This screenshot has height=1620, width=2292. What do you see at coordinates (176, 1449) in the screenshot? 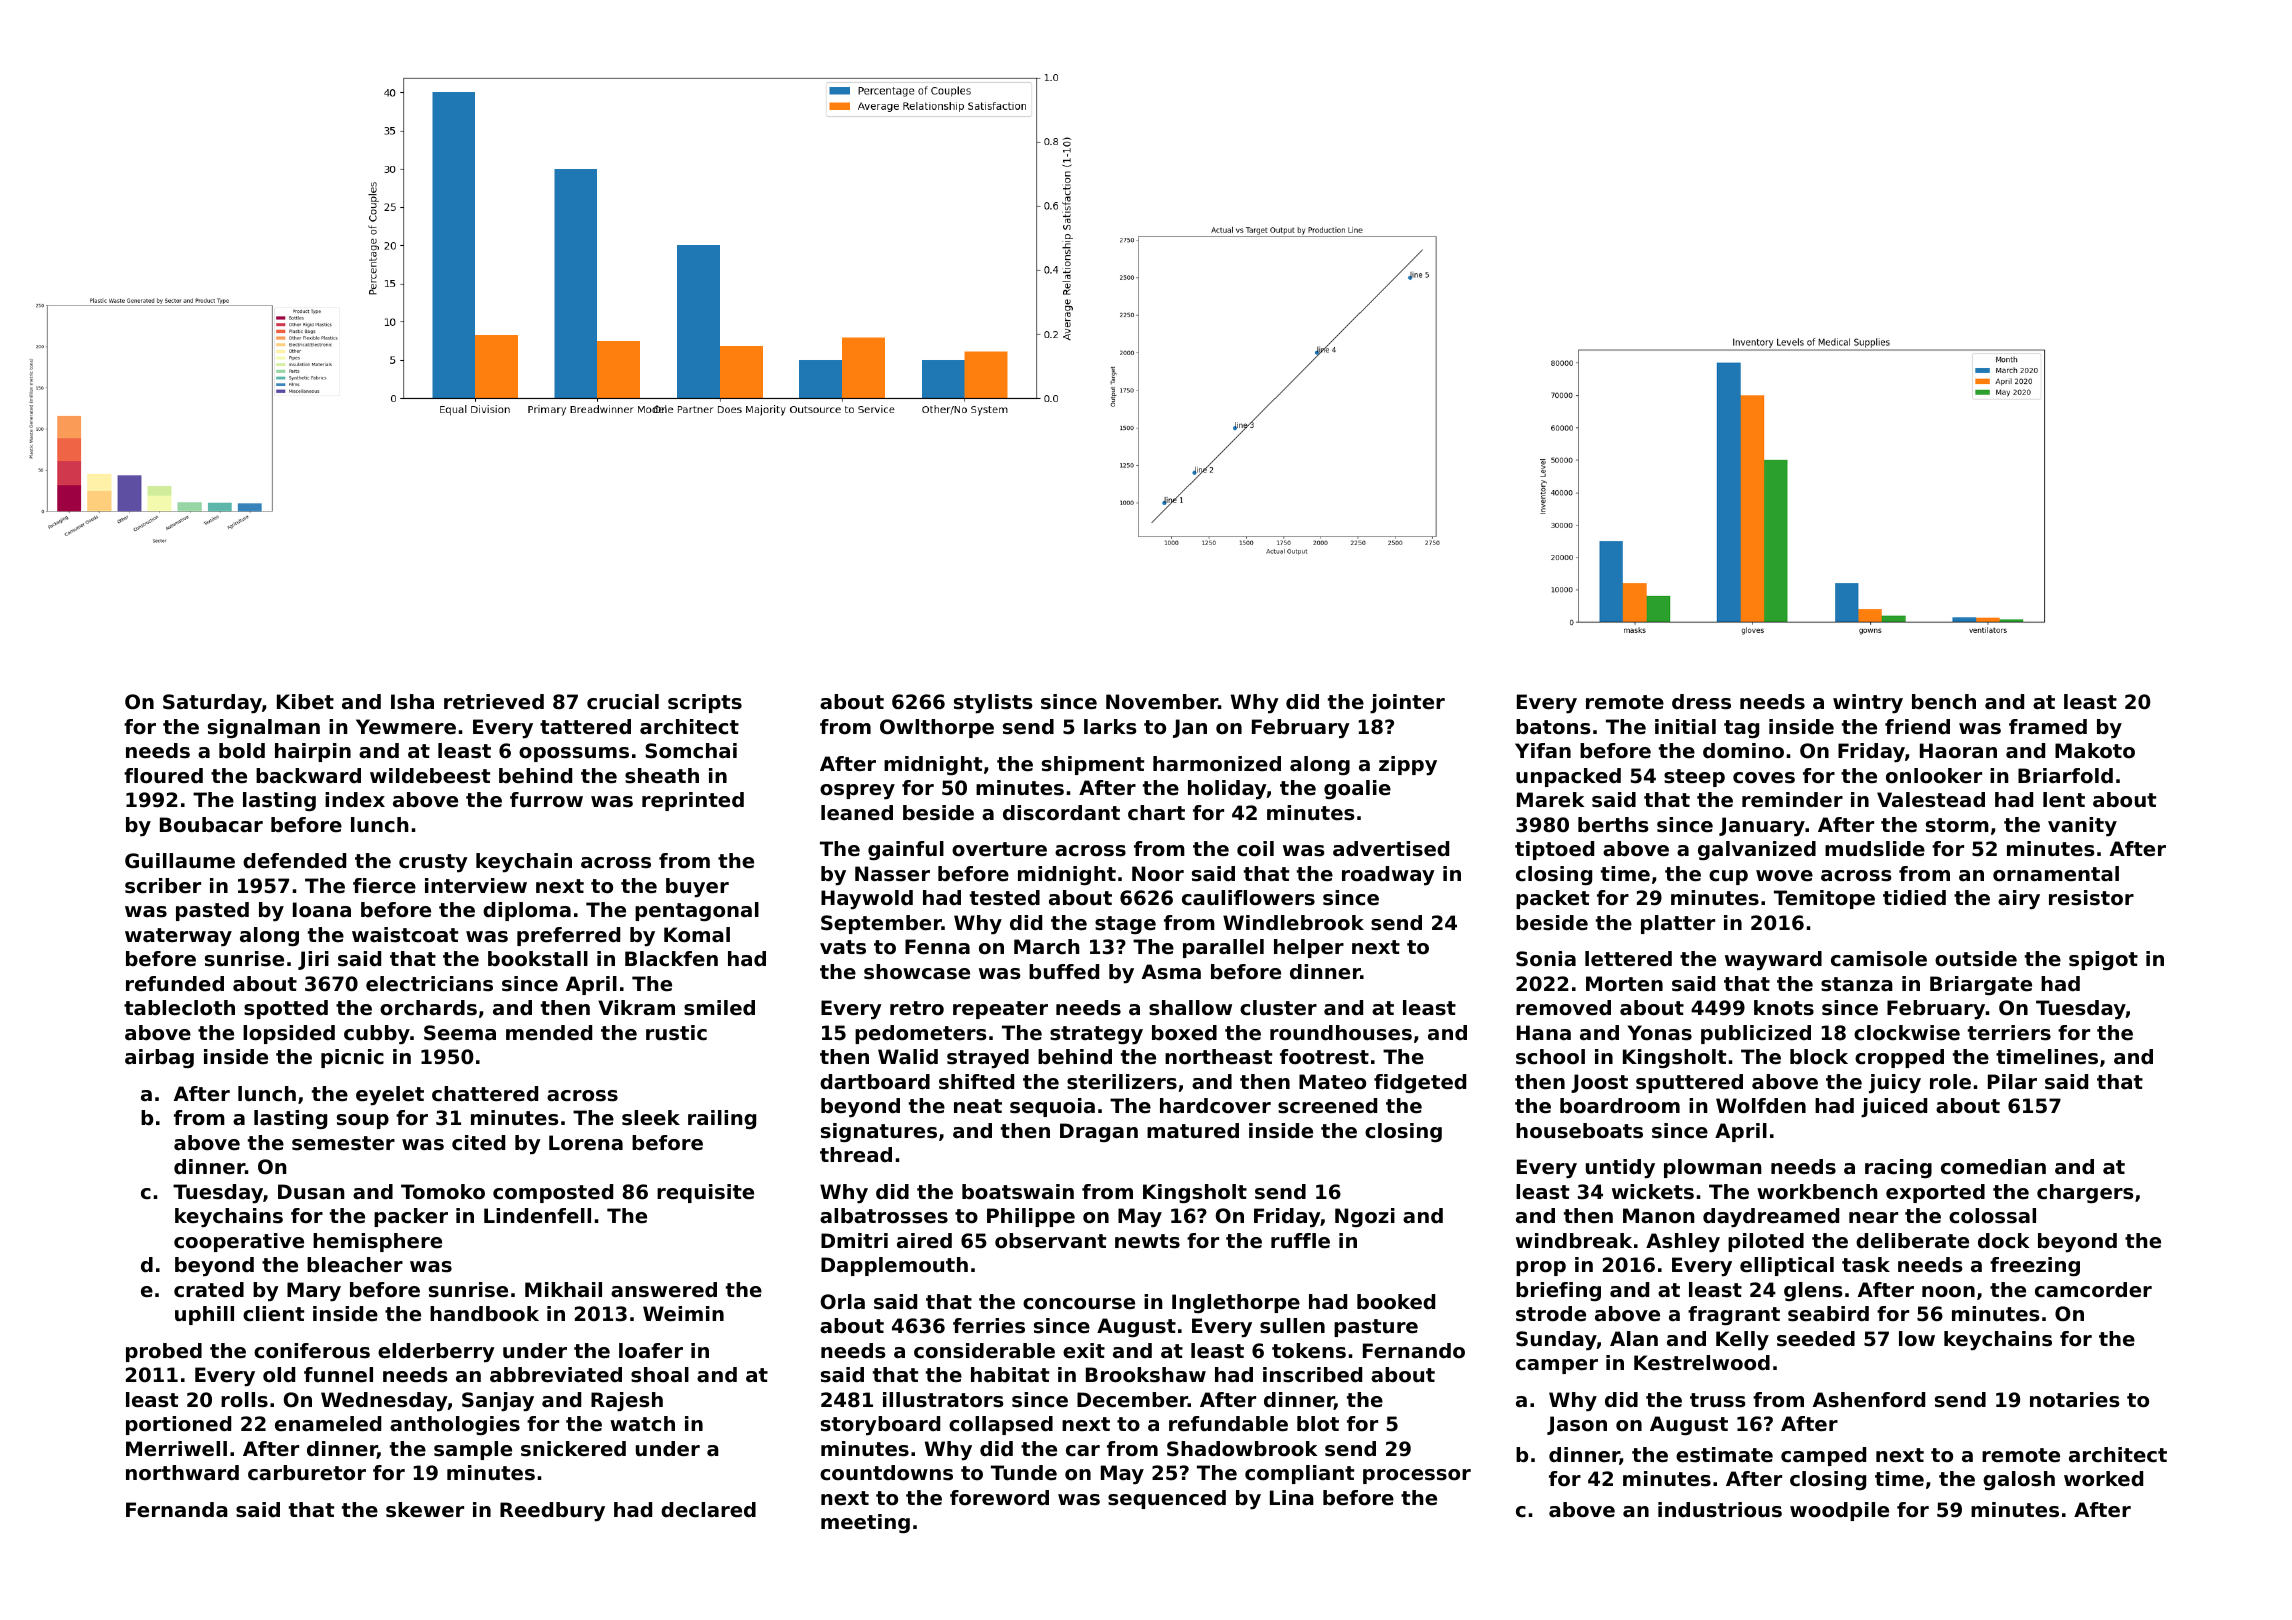
I see `Merriwell` at bounding box center [176, 1449].
